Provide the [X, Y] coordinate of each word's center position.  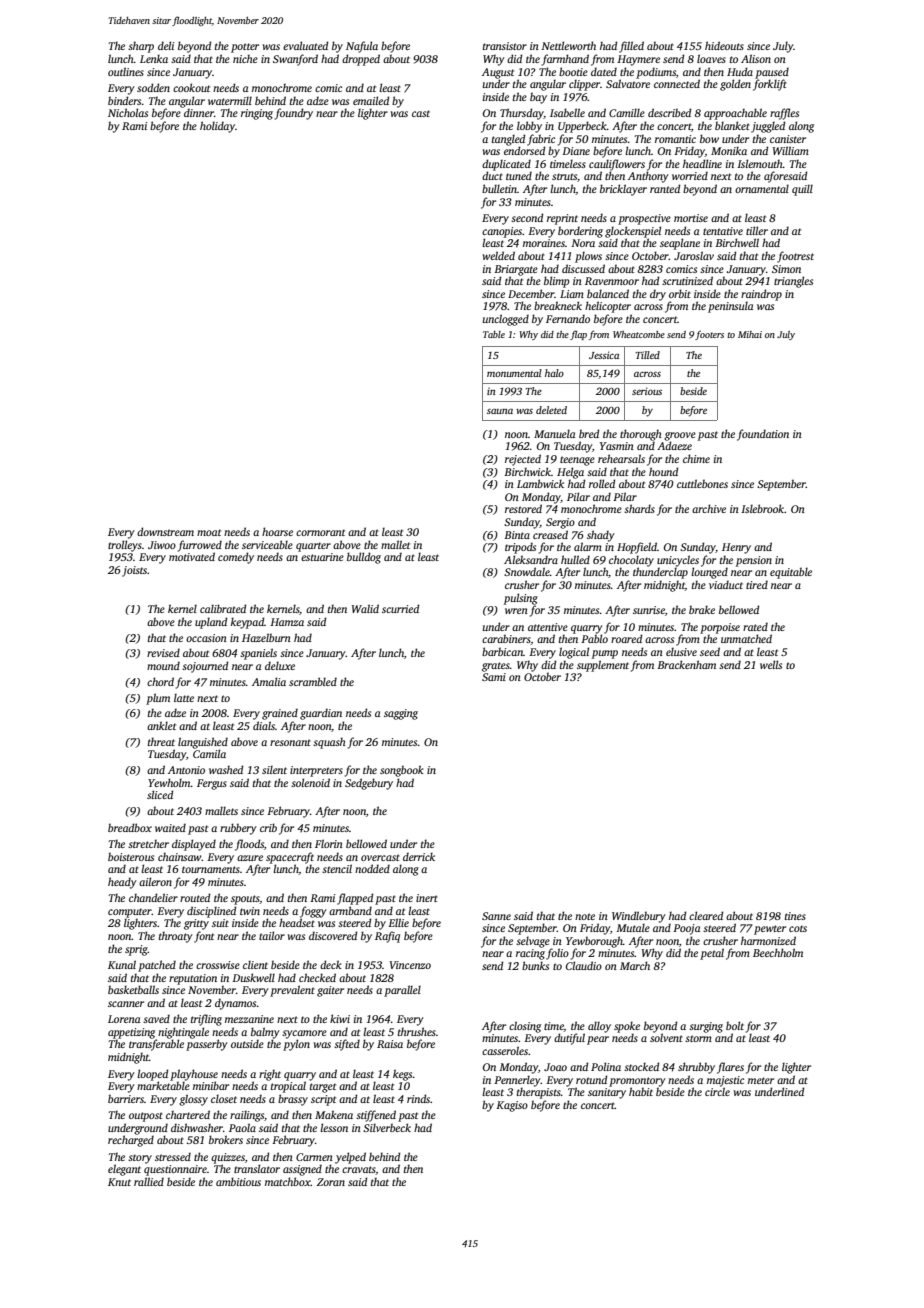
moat [209, 532]
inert [427, 898]
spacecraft [290, 858]
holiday [217, 127]
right [270, 1075]
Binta [517, 535]
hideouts [724, 45]
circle [717, 1091]
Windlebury [639, 917]
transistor [505, 46]
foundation [763, 435]
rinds [418, 1098]
